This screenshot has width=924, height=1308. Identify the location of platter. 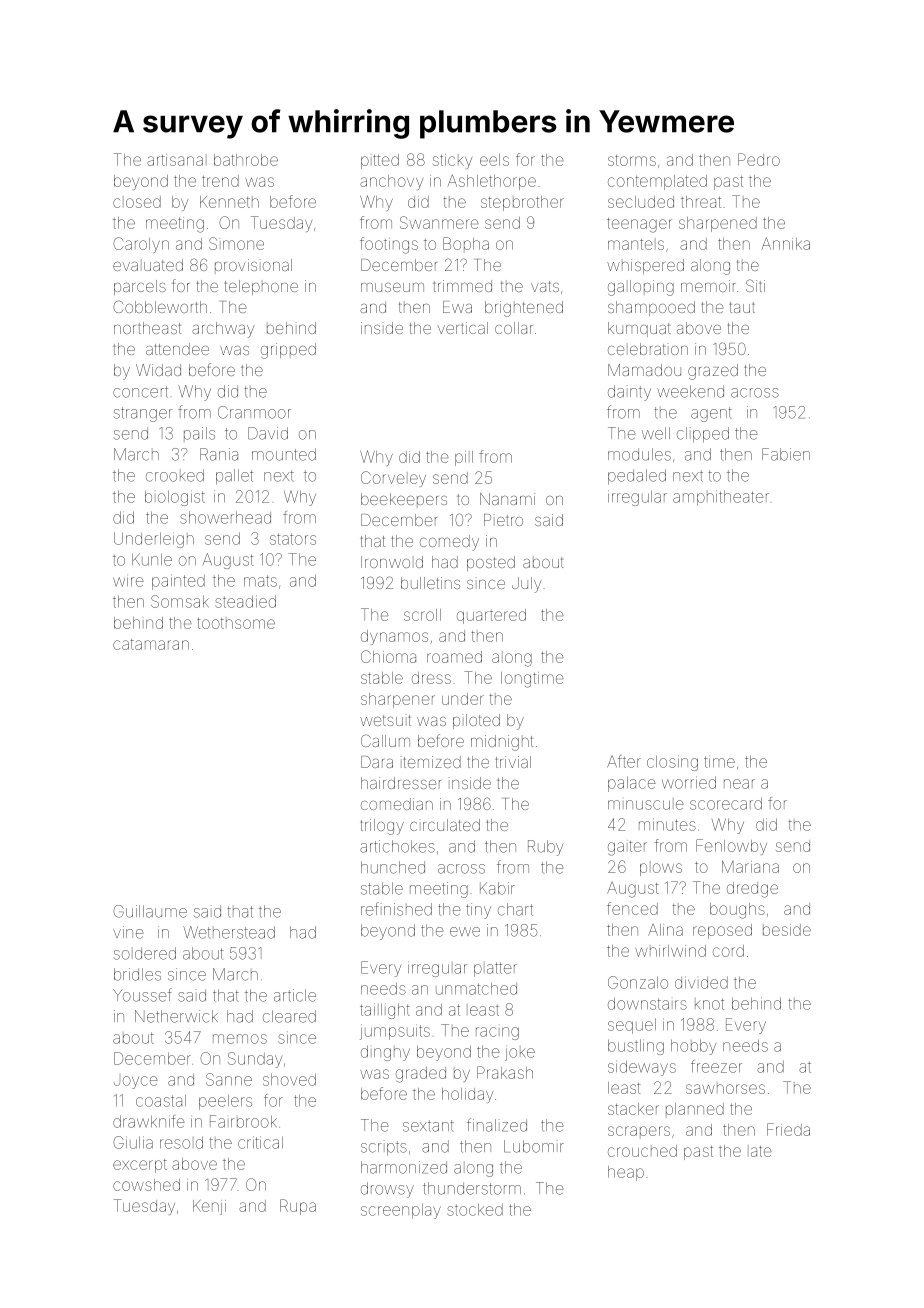
(495, 969).
